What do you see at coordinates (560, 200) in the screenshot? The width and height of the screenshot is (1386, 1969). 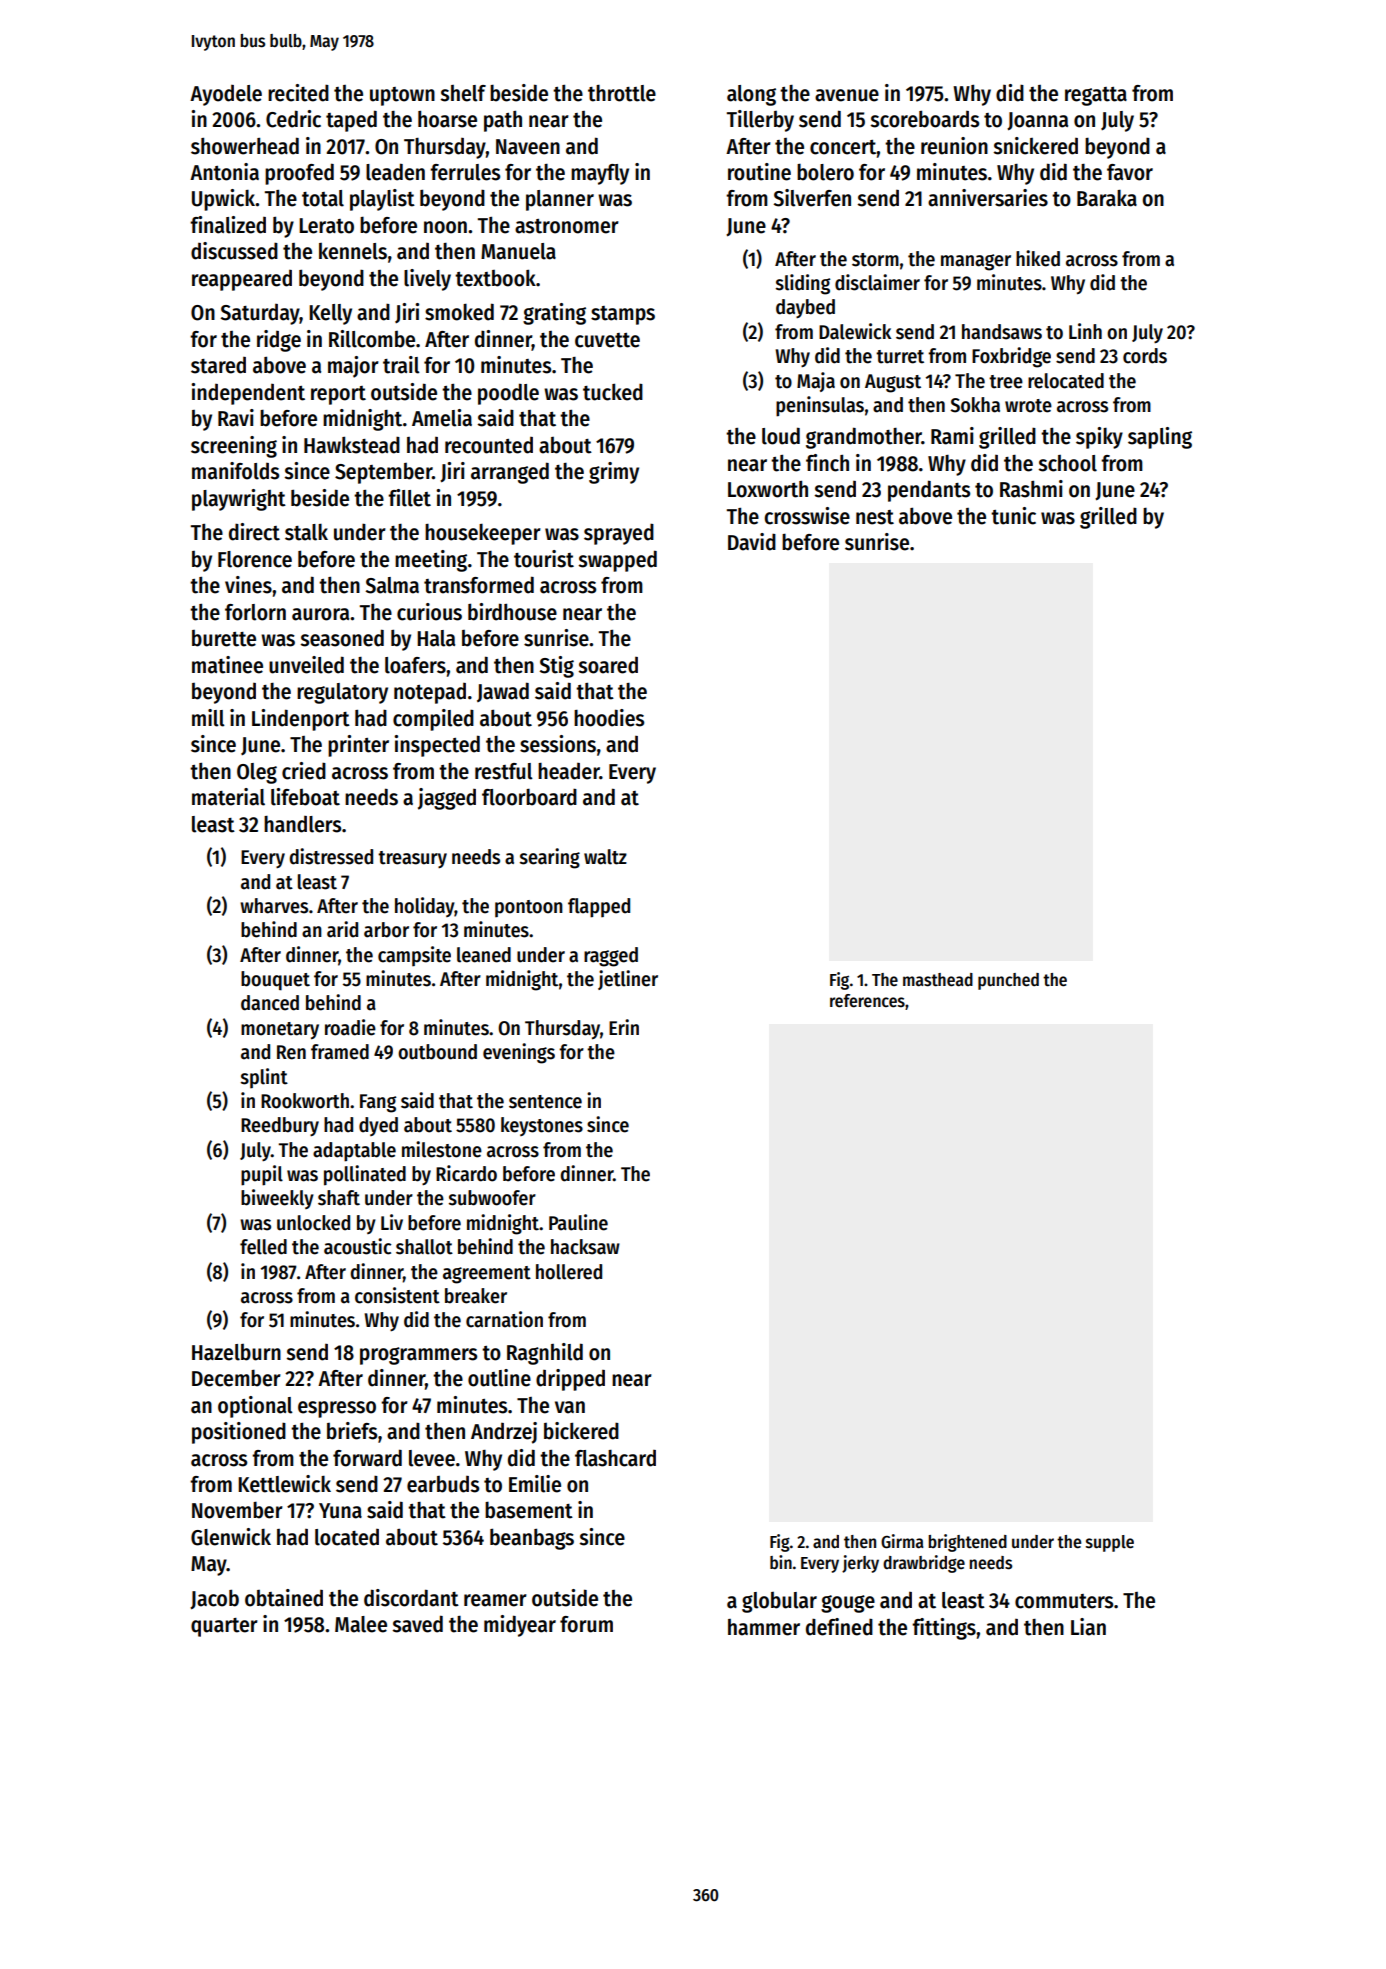 I see `planner` at bounding box center [560, 200].
